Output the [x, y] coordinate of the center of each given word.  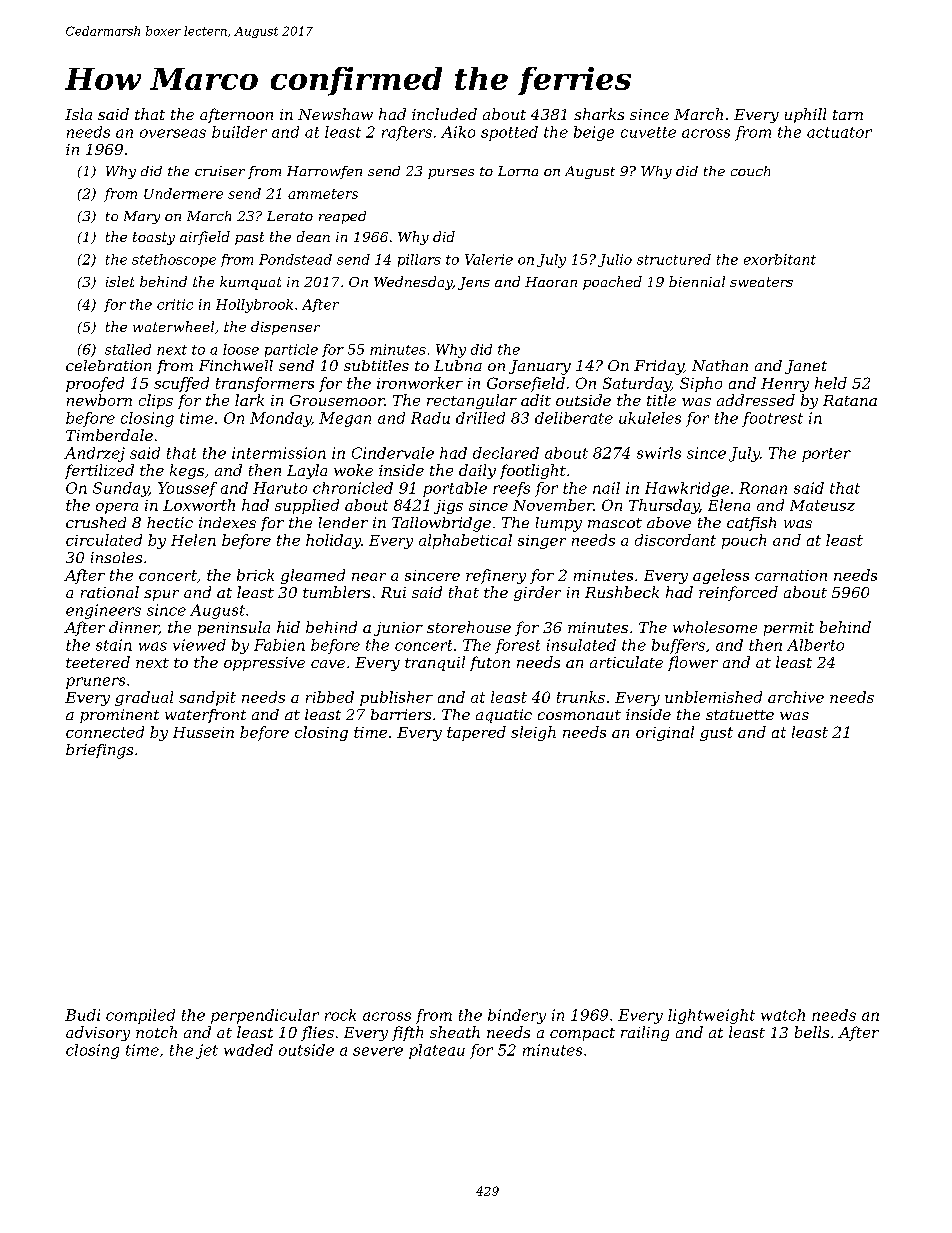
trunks [581, 697]
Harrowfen [324, 172]
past [249, 238]
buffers [678, 646]
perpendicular [265, 1016]
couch [750, 171]
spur [161, 595]
